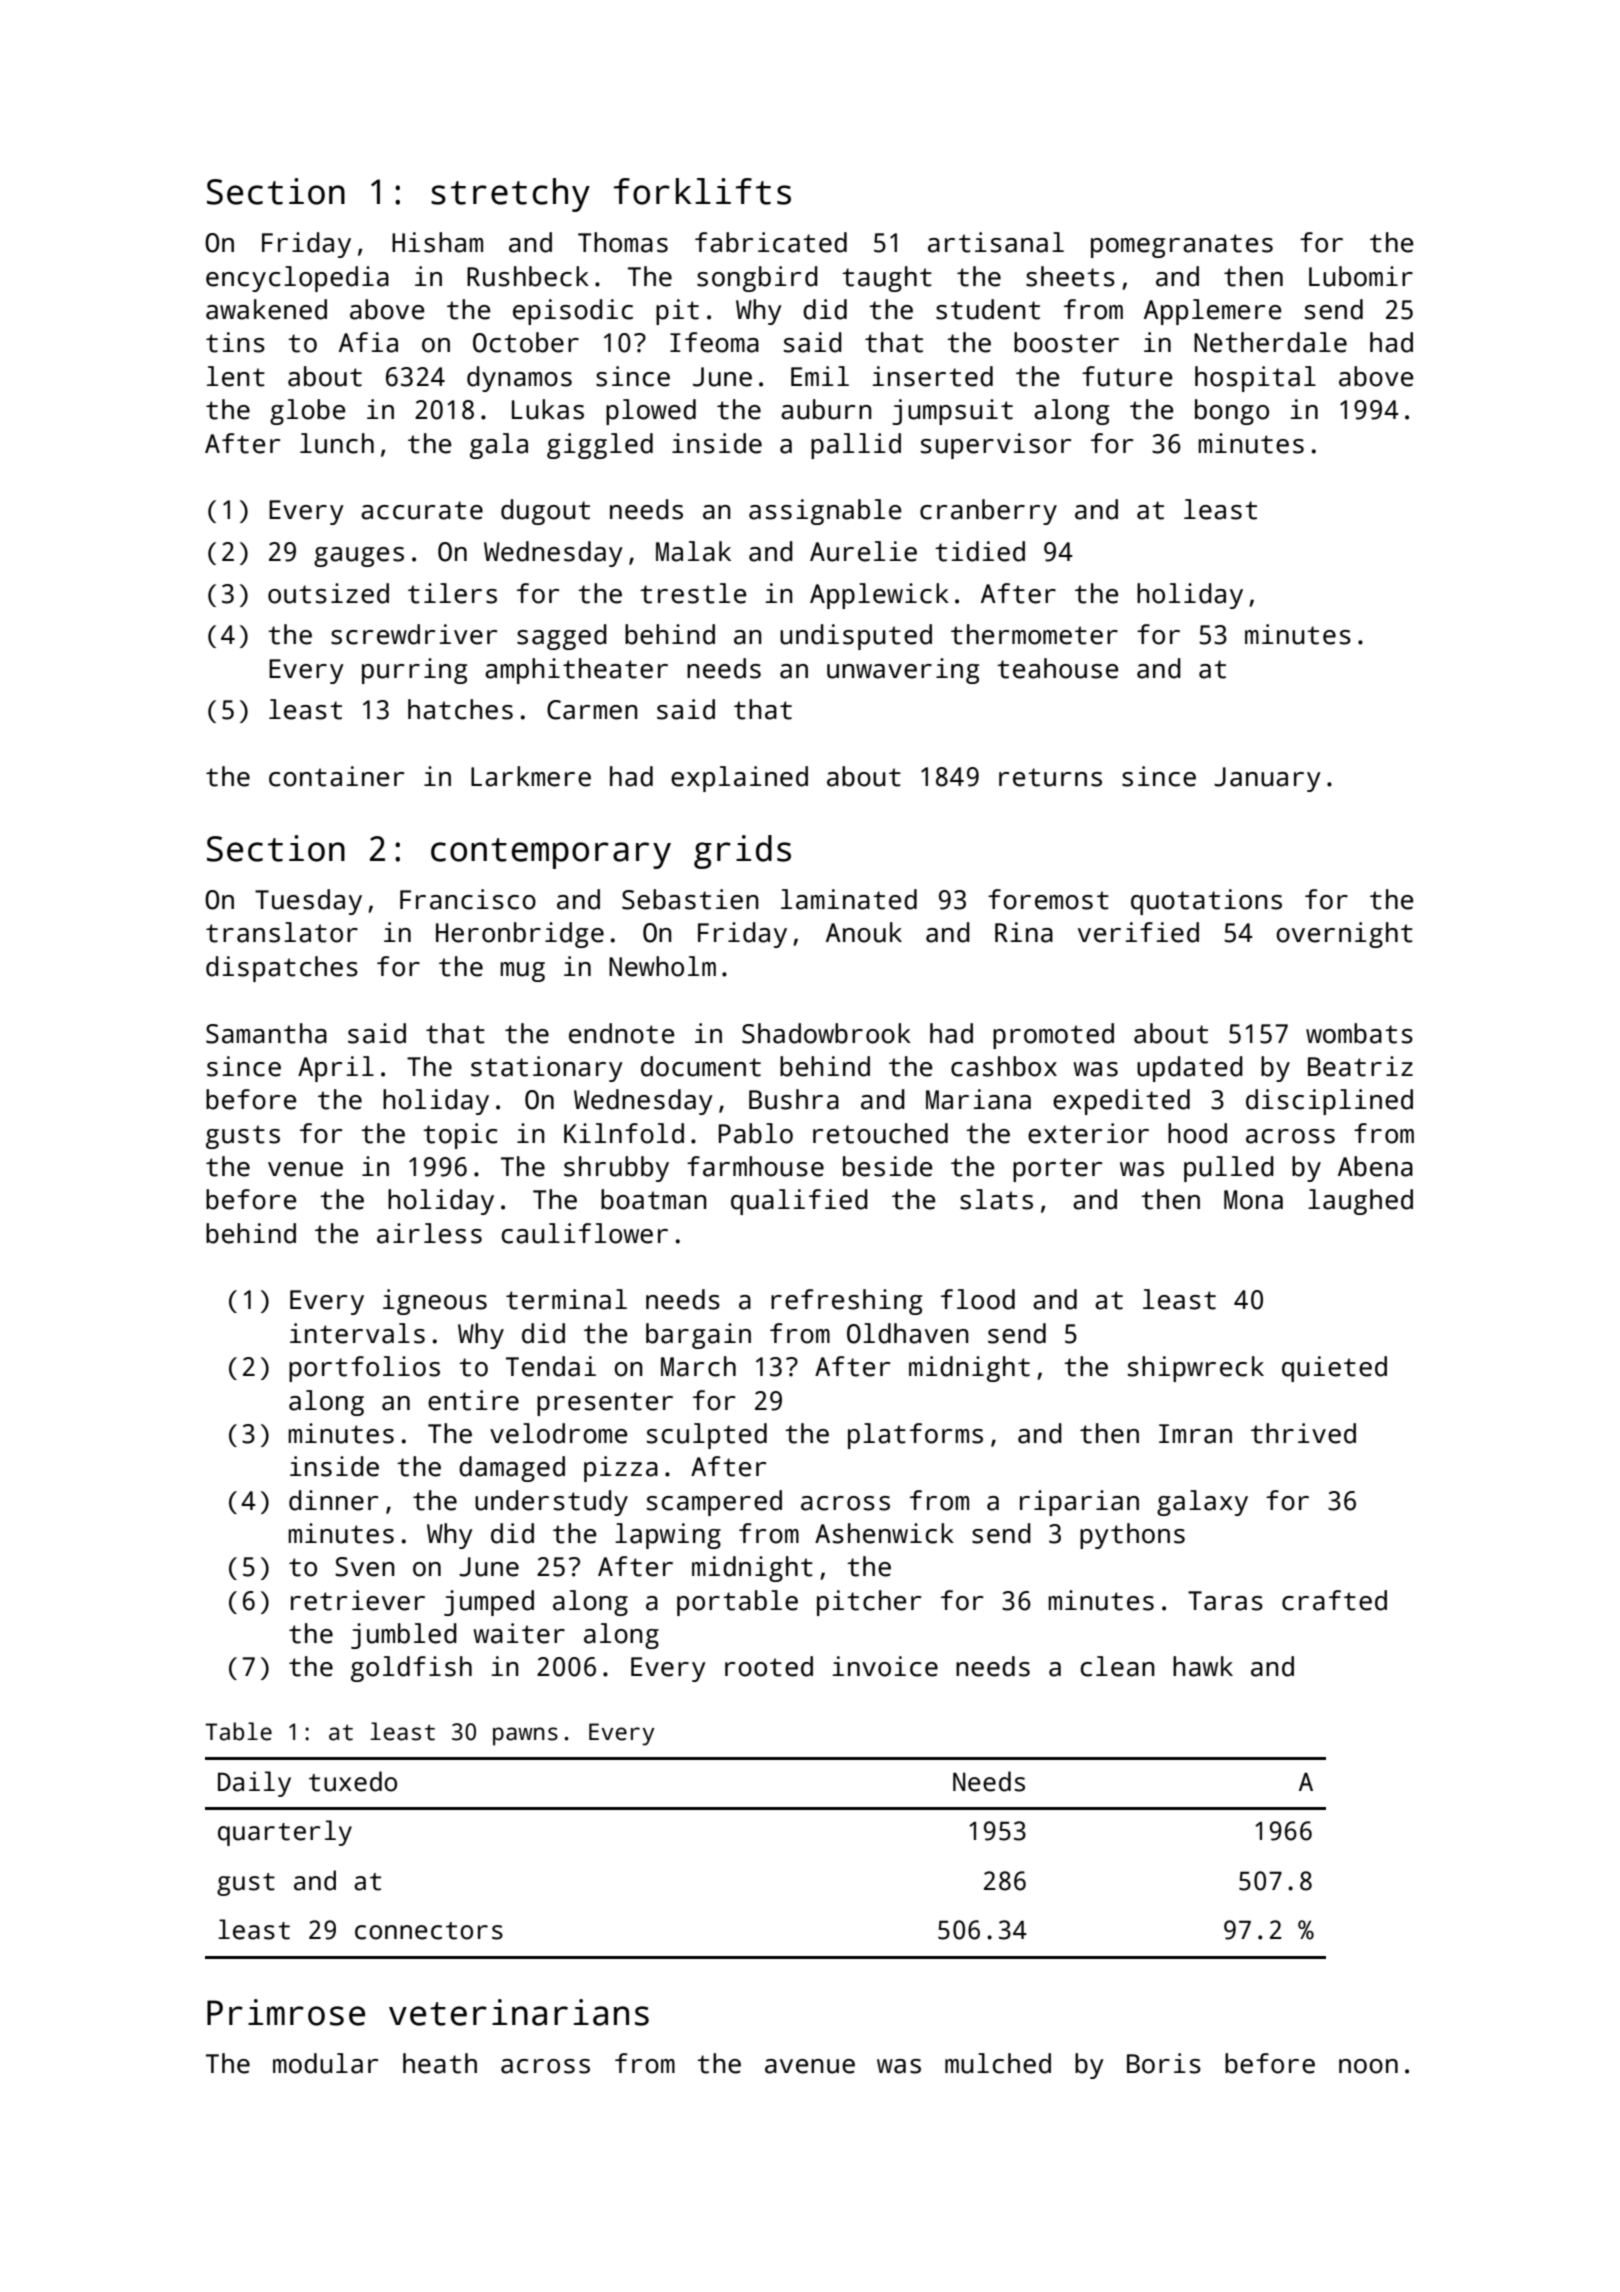 The width and height of the document is (1620, 2292). What do you see at coordinates (297, 279) in the document?
I see `encyclopedia` at bounding box center [297, 279].
